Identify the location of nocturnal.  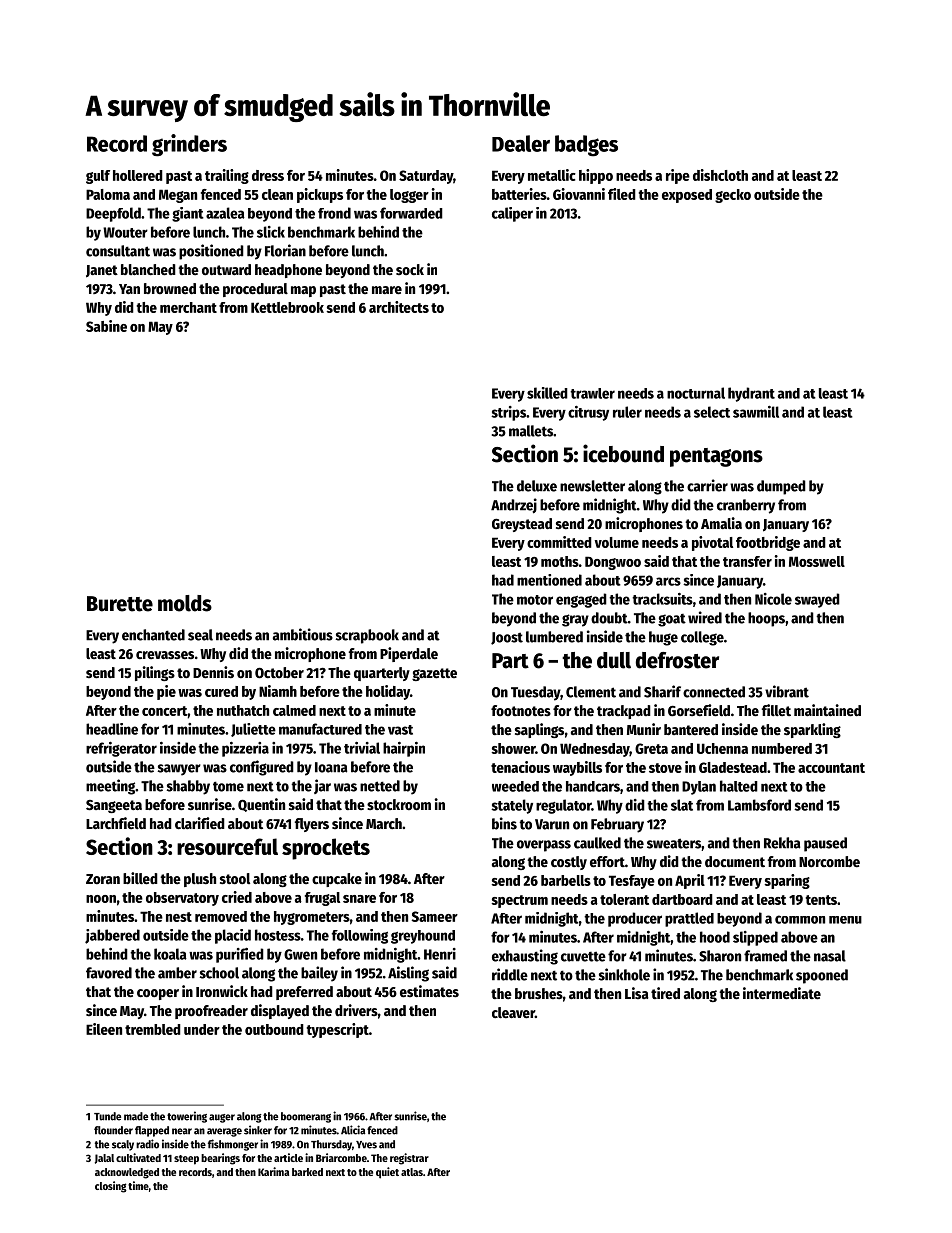
(696, 393).
